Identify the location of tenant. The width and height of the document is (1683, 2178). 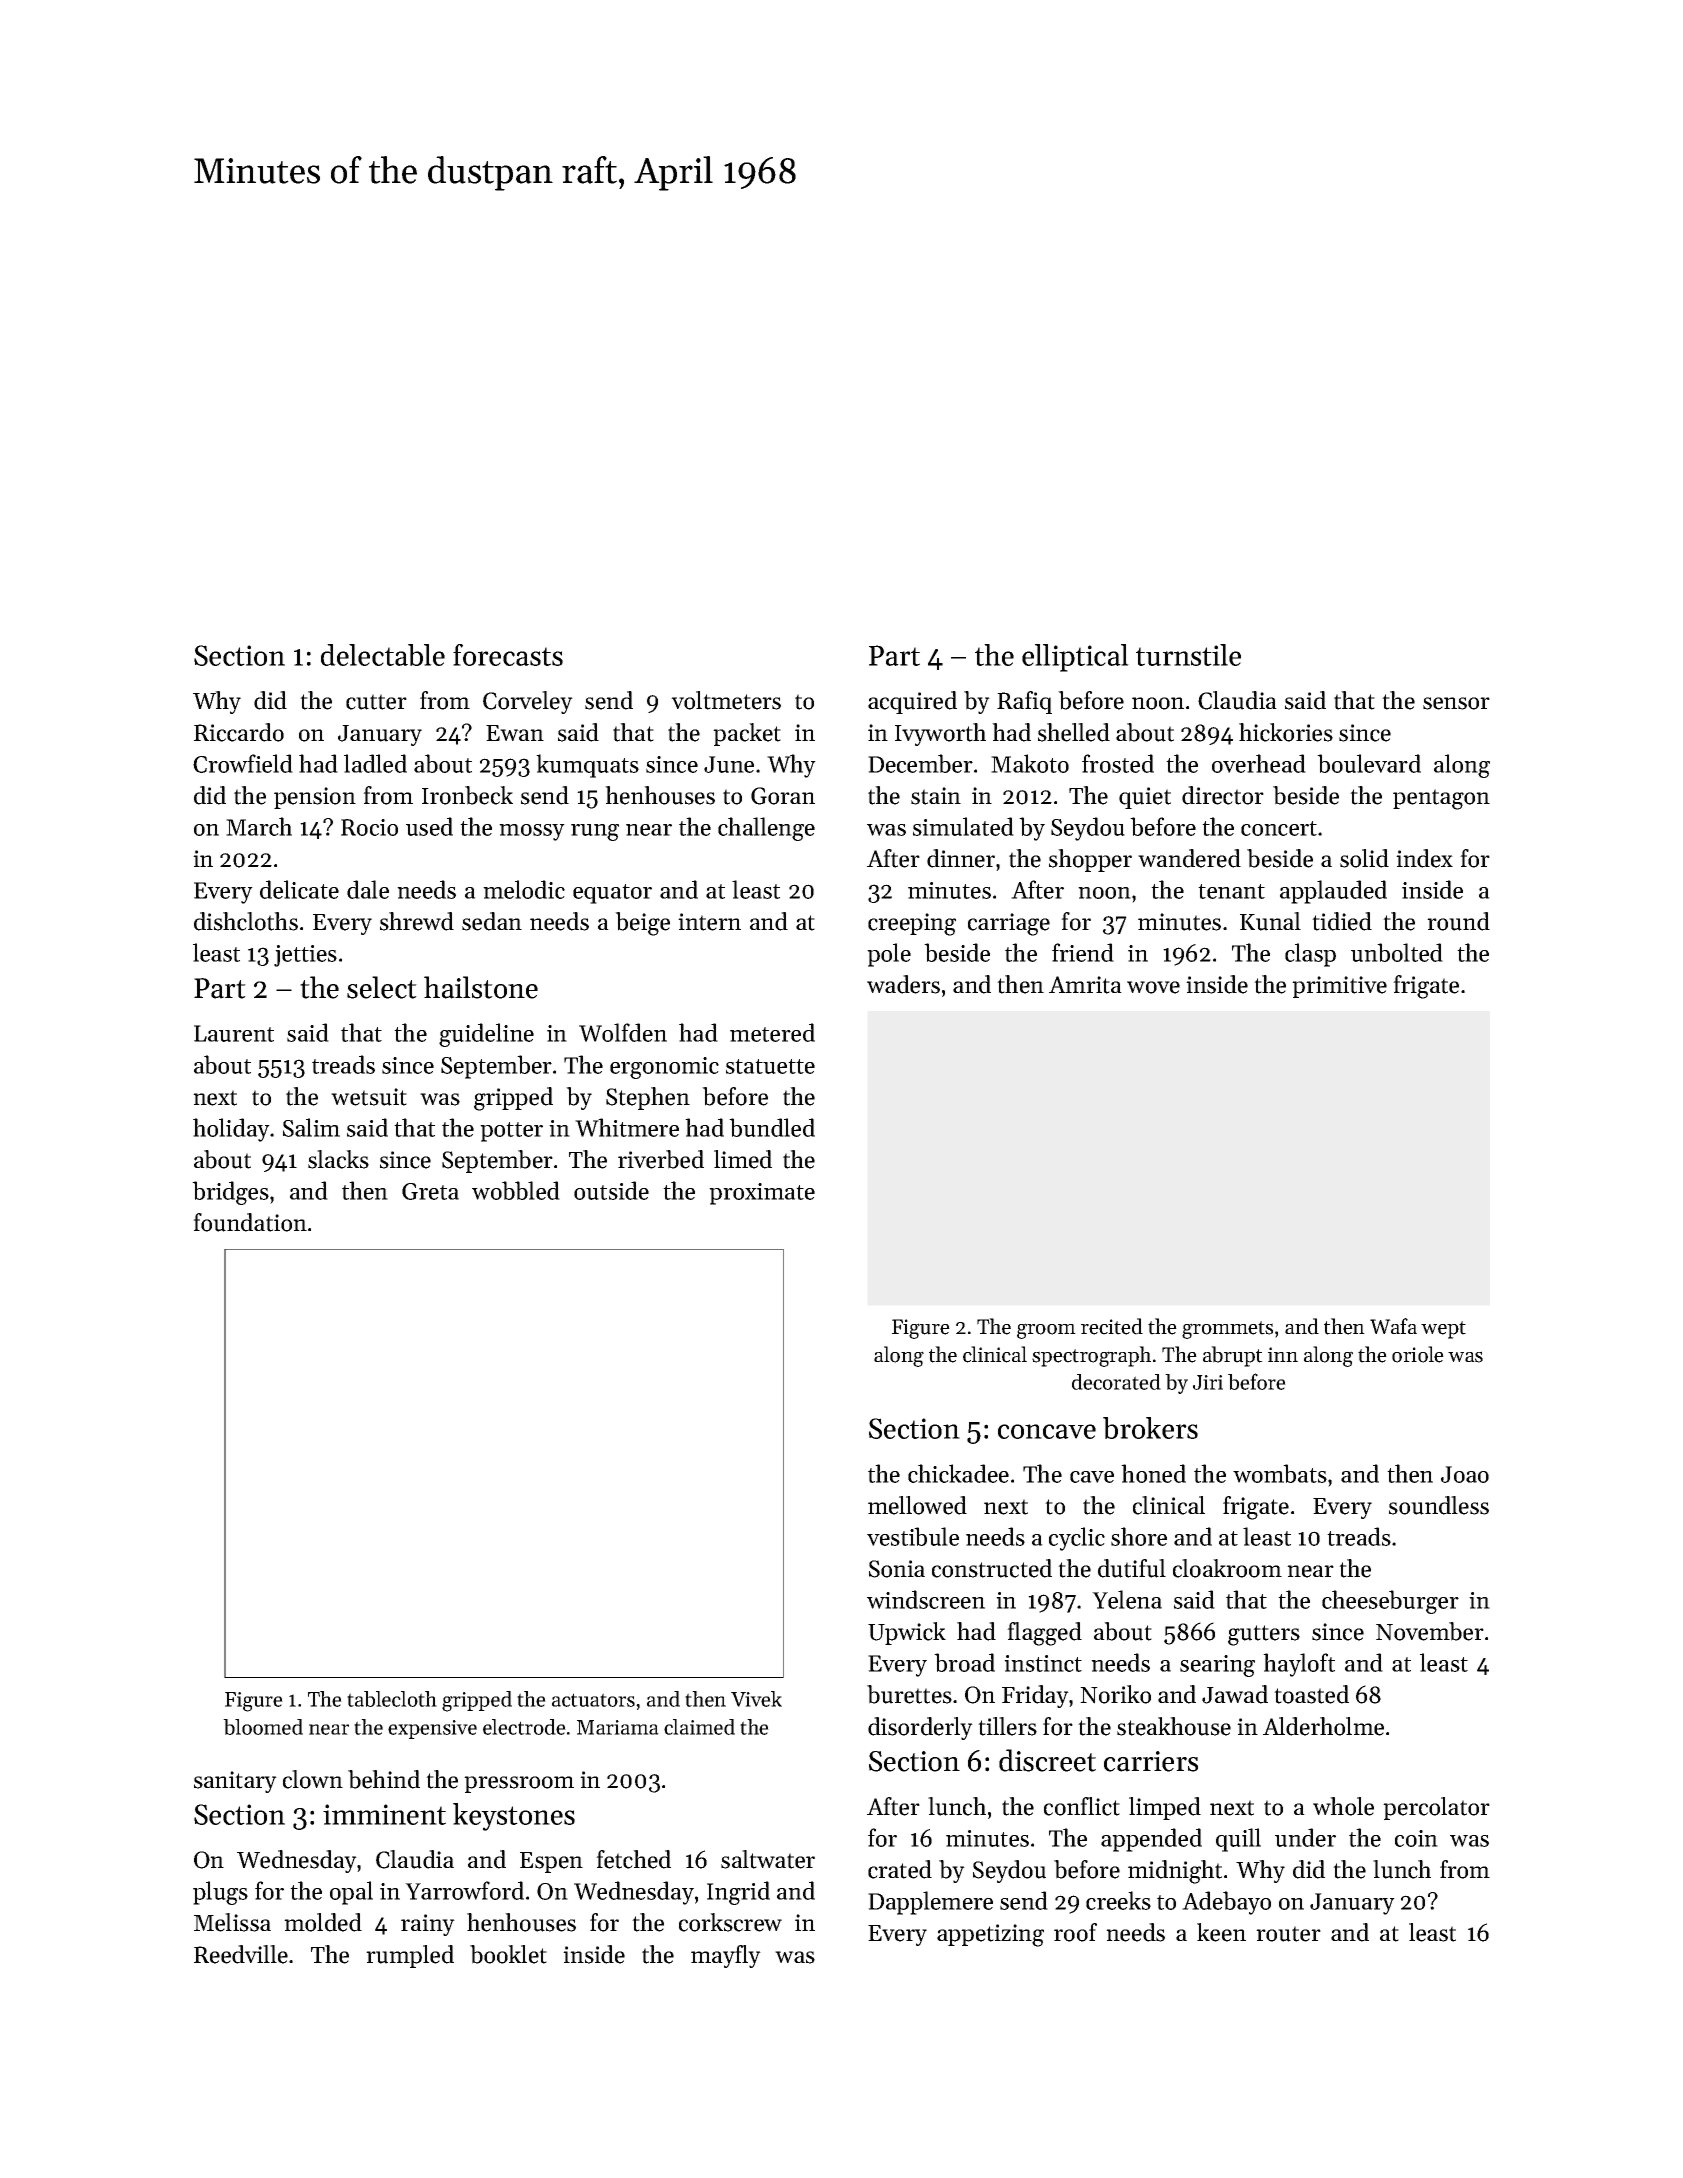
(1231, 891).
